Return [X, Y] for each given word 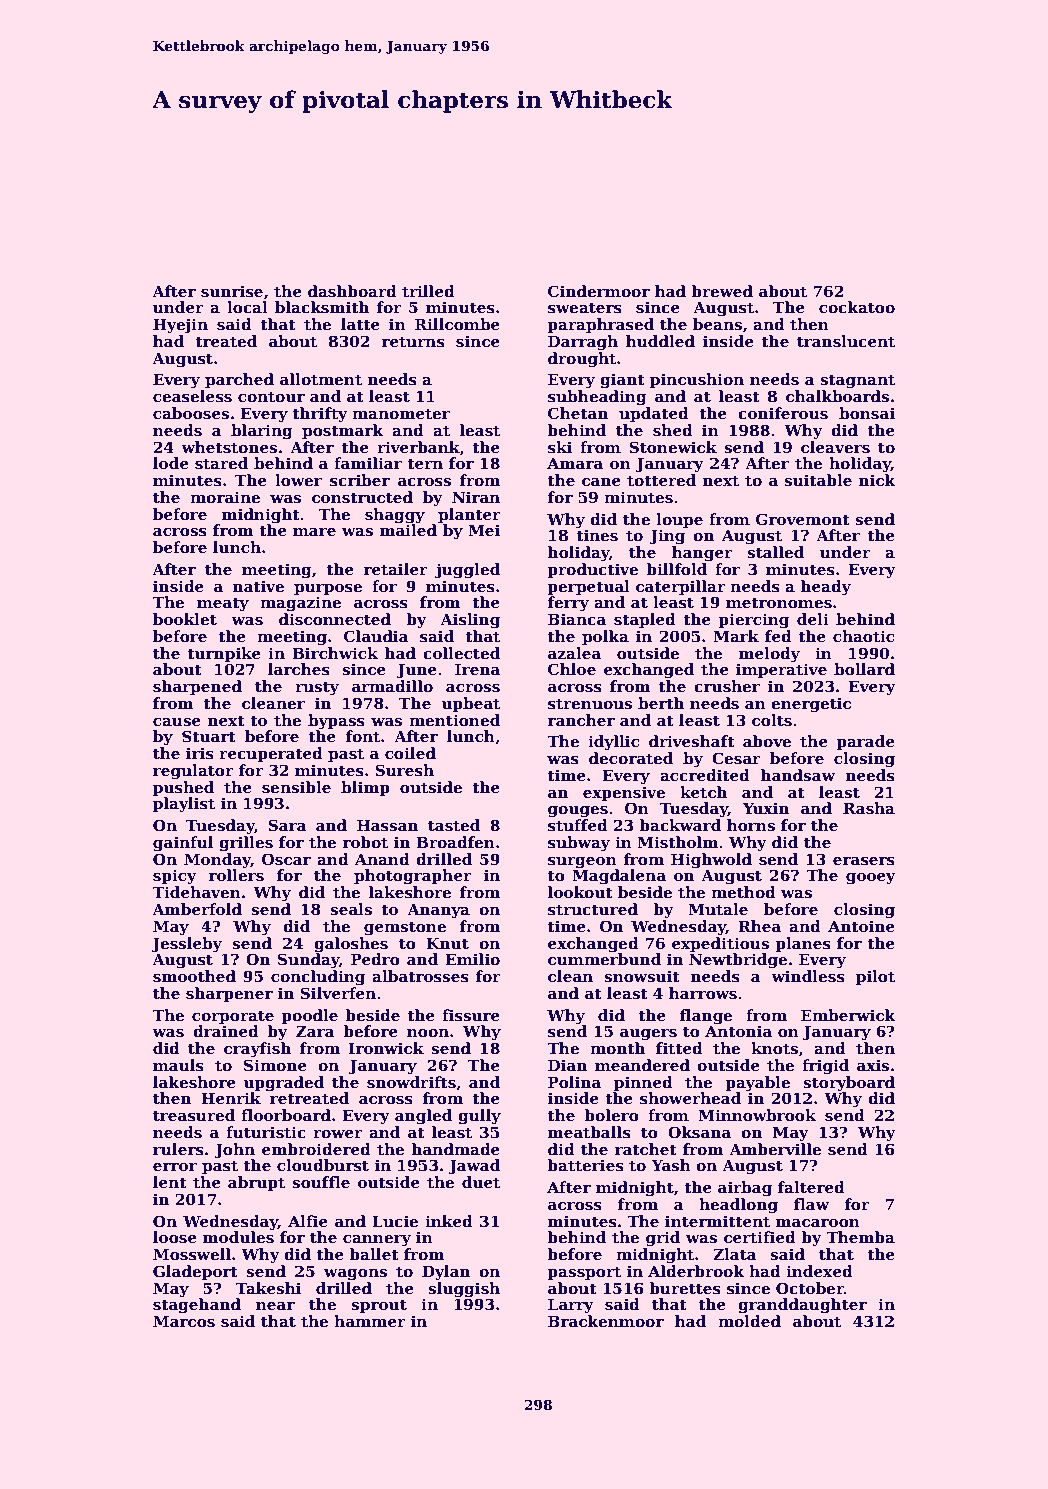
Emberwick [848, 1015]
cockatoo [857, 307]
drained [226, 1031]
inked [449, 1221]
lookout [580, 892]
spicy [175, 877]
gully [479, 1117]
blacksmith [322, 307]
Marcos [184, 1322]
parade [865, 742]
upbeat [470, 704]
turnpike [224, 654]
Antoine [861, 926]
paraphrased [600, 325]
